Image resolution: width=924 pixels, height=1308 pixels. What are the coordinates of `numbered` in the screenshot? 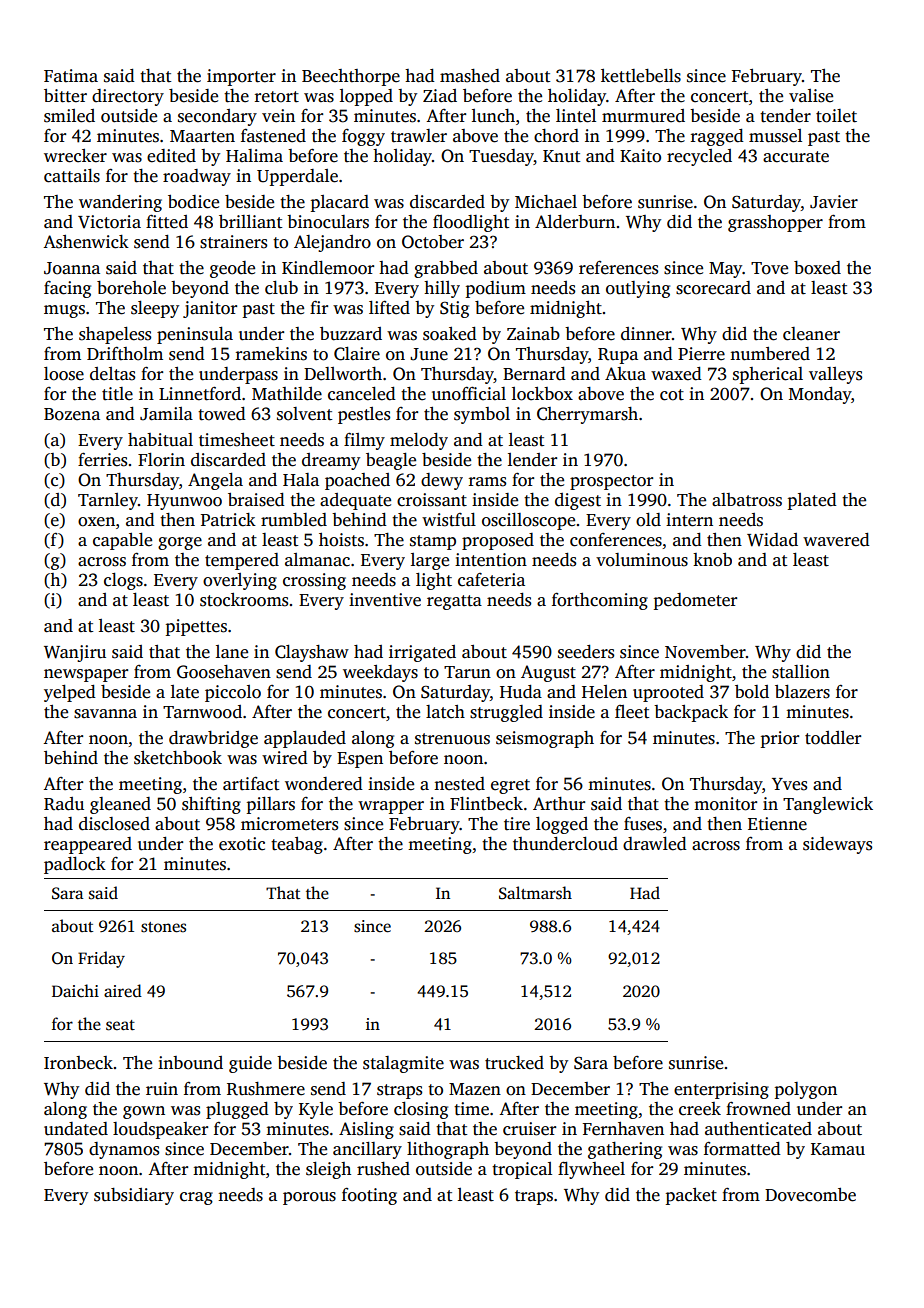 It's located at (770, 354).
